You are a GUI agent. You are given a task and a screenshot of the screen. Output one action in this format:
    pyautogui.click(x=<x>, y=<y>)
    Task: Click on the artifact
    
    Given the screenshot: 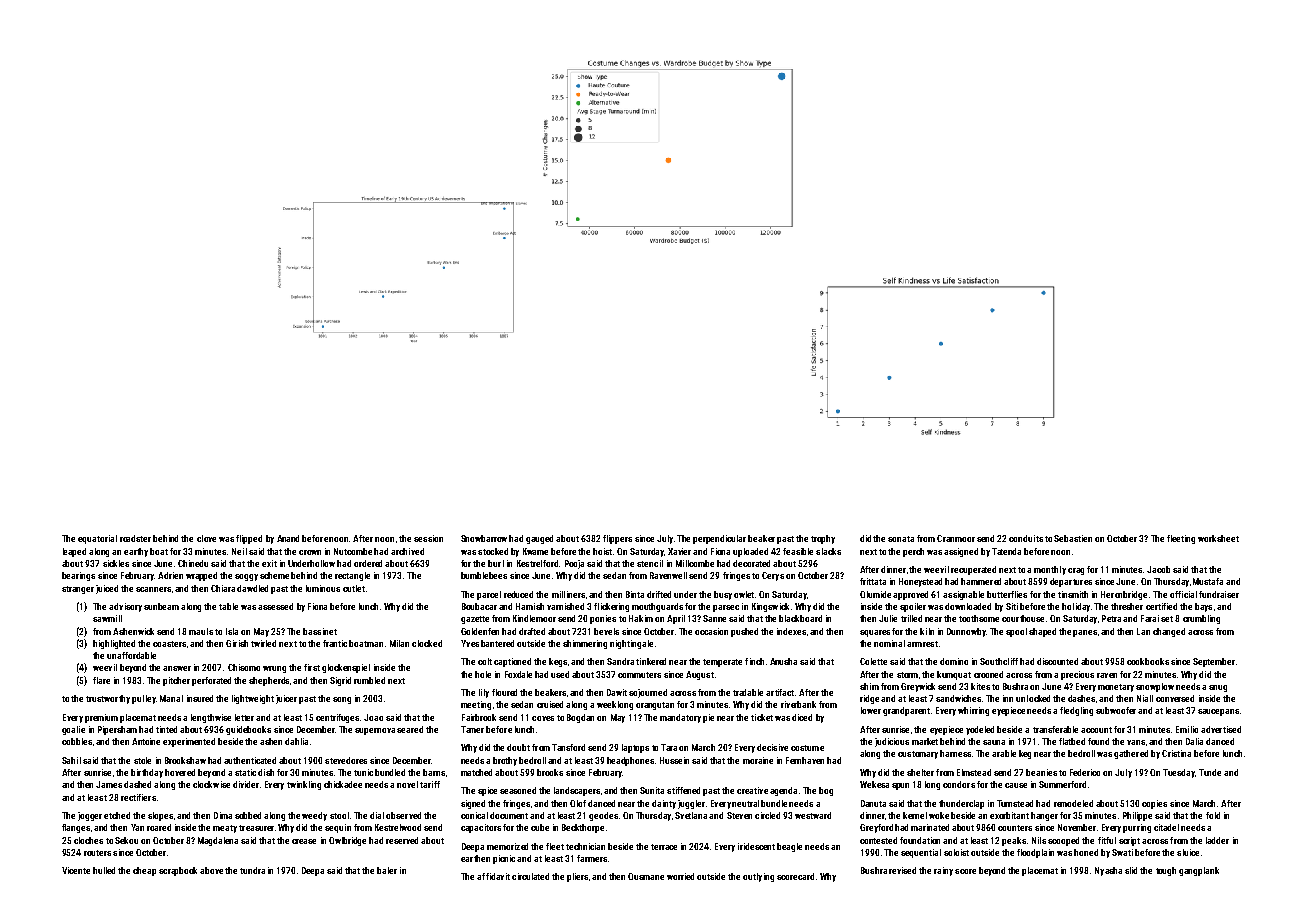 What is the action you would take?
    pyautogui.click(x=780, y=692)
